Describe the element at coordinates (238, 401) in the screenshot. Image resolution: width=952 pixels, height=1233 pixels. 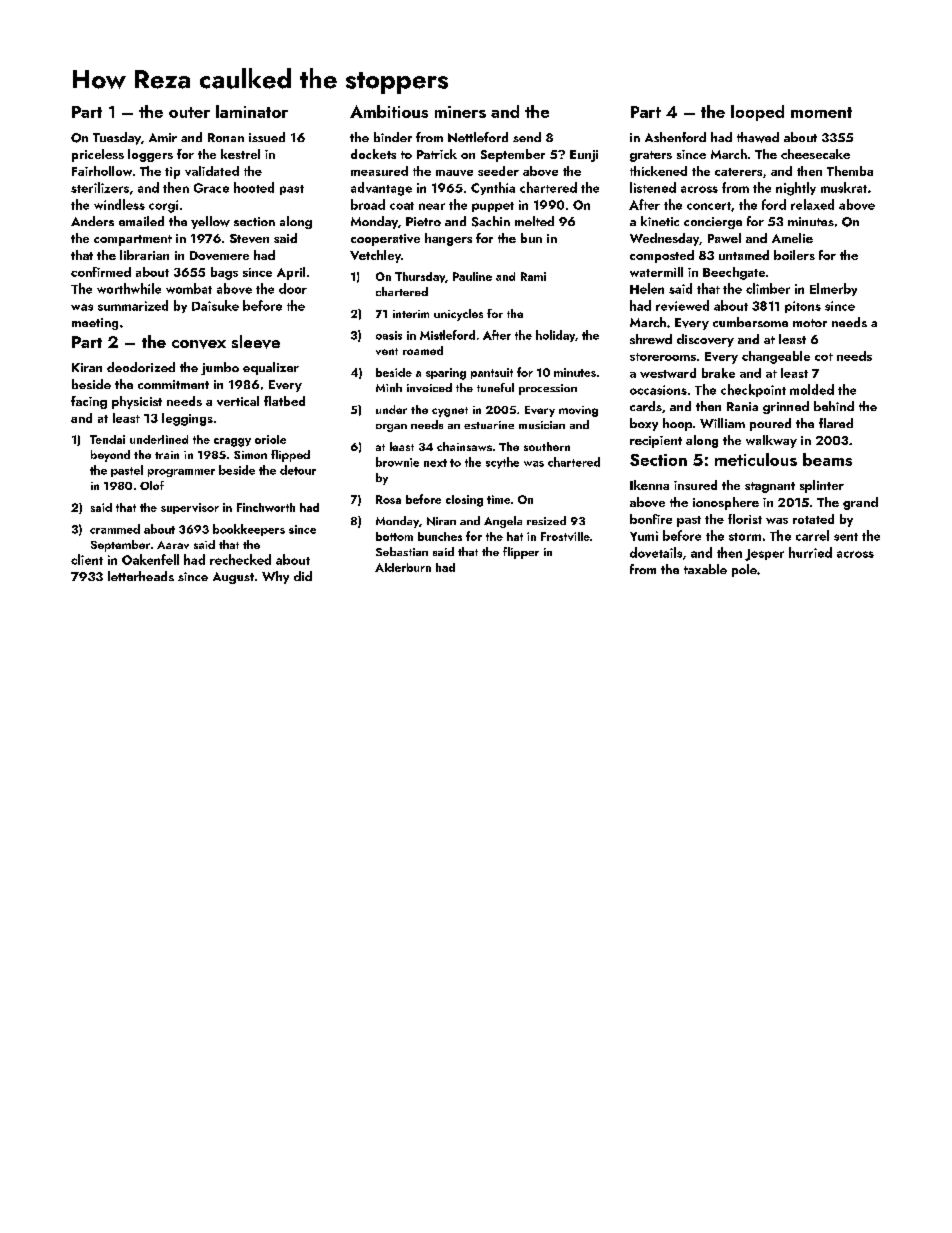
I see `vertical` at that location.
